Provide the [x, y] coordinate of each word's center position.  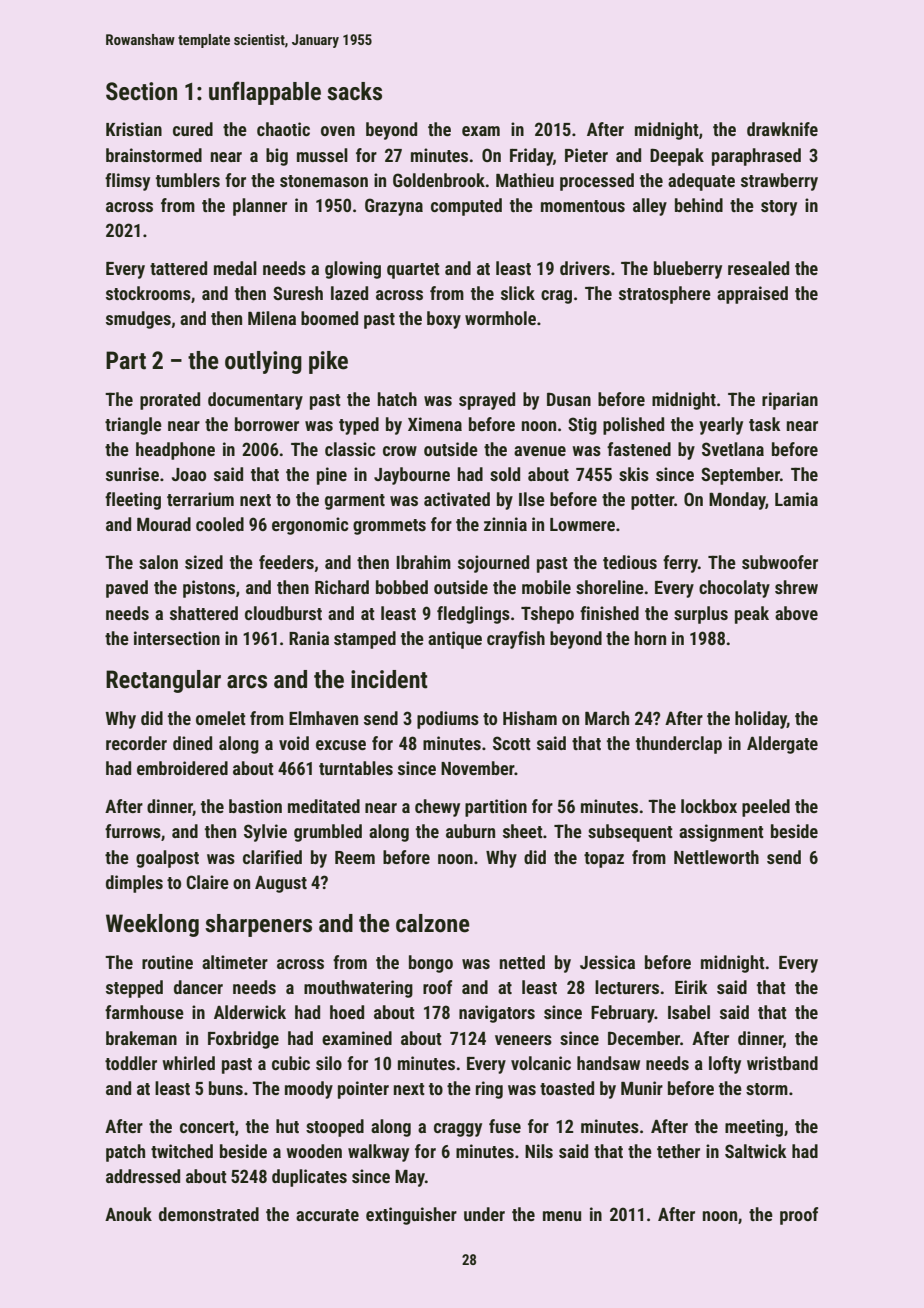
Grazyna [394, 207]
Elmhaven [323, 718]
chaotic [283, 129]
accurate [327, 1215]
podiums [448, 720]
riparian [790, 401]
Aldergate [782, 745]
